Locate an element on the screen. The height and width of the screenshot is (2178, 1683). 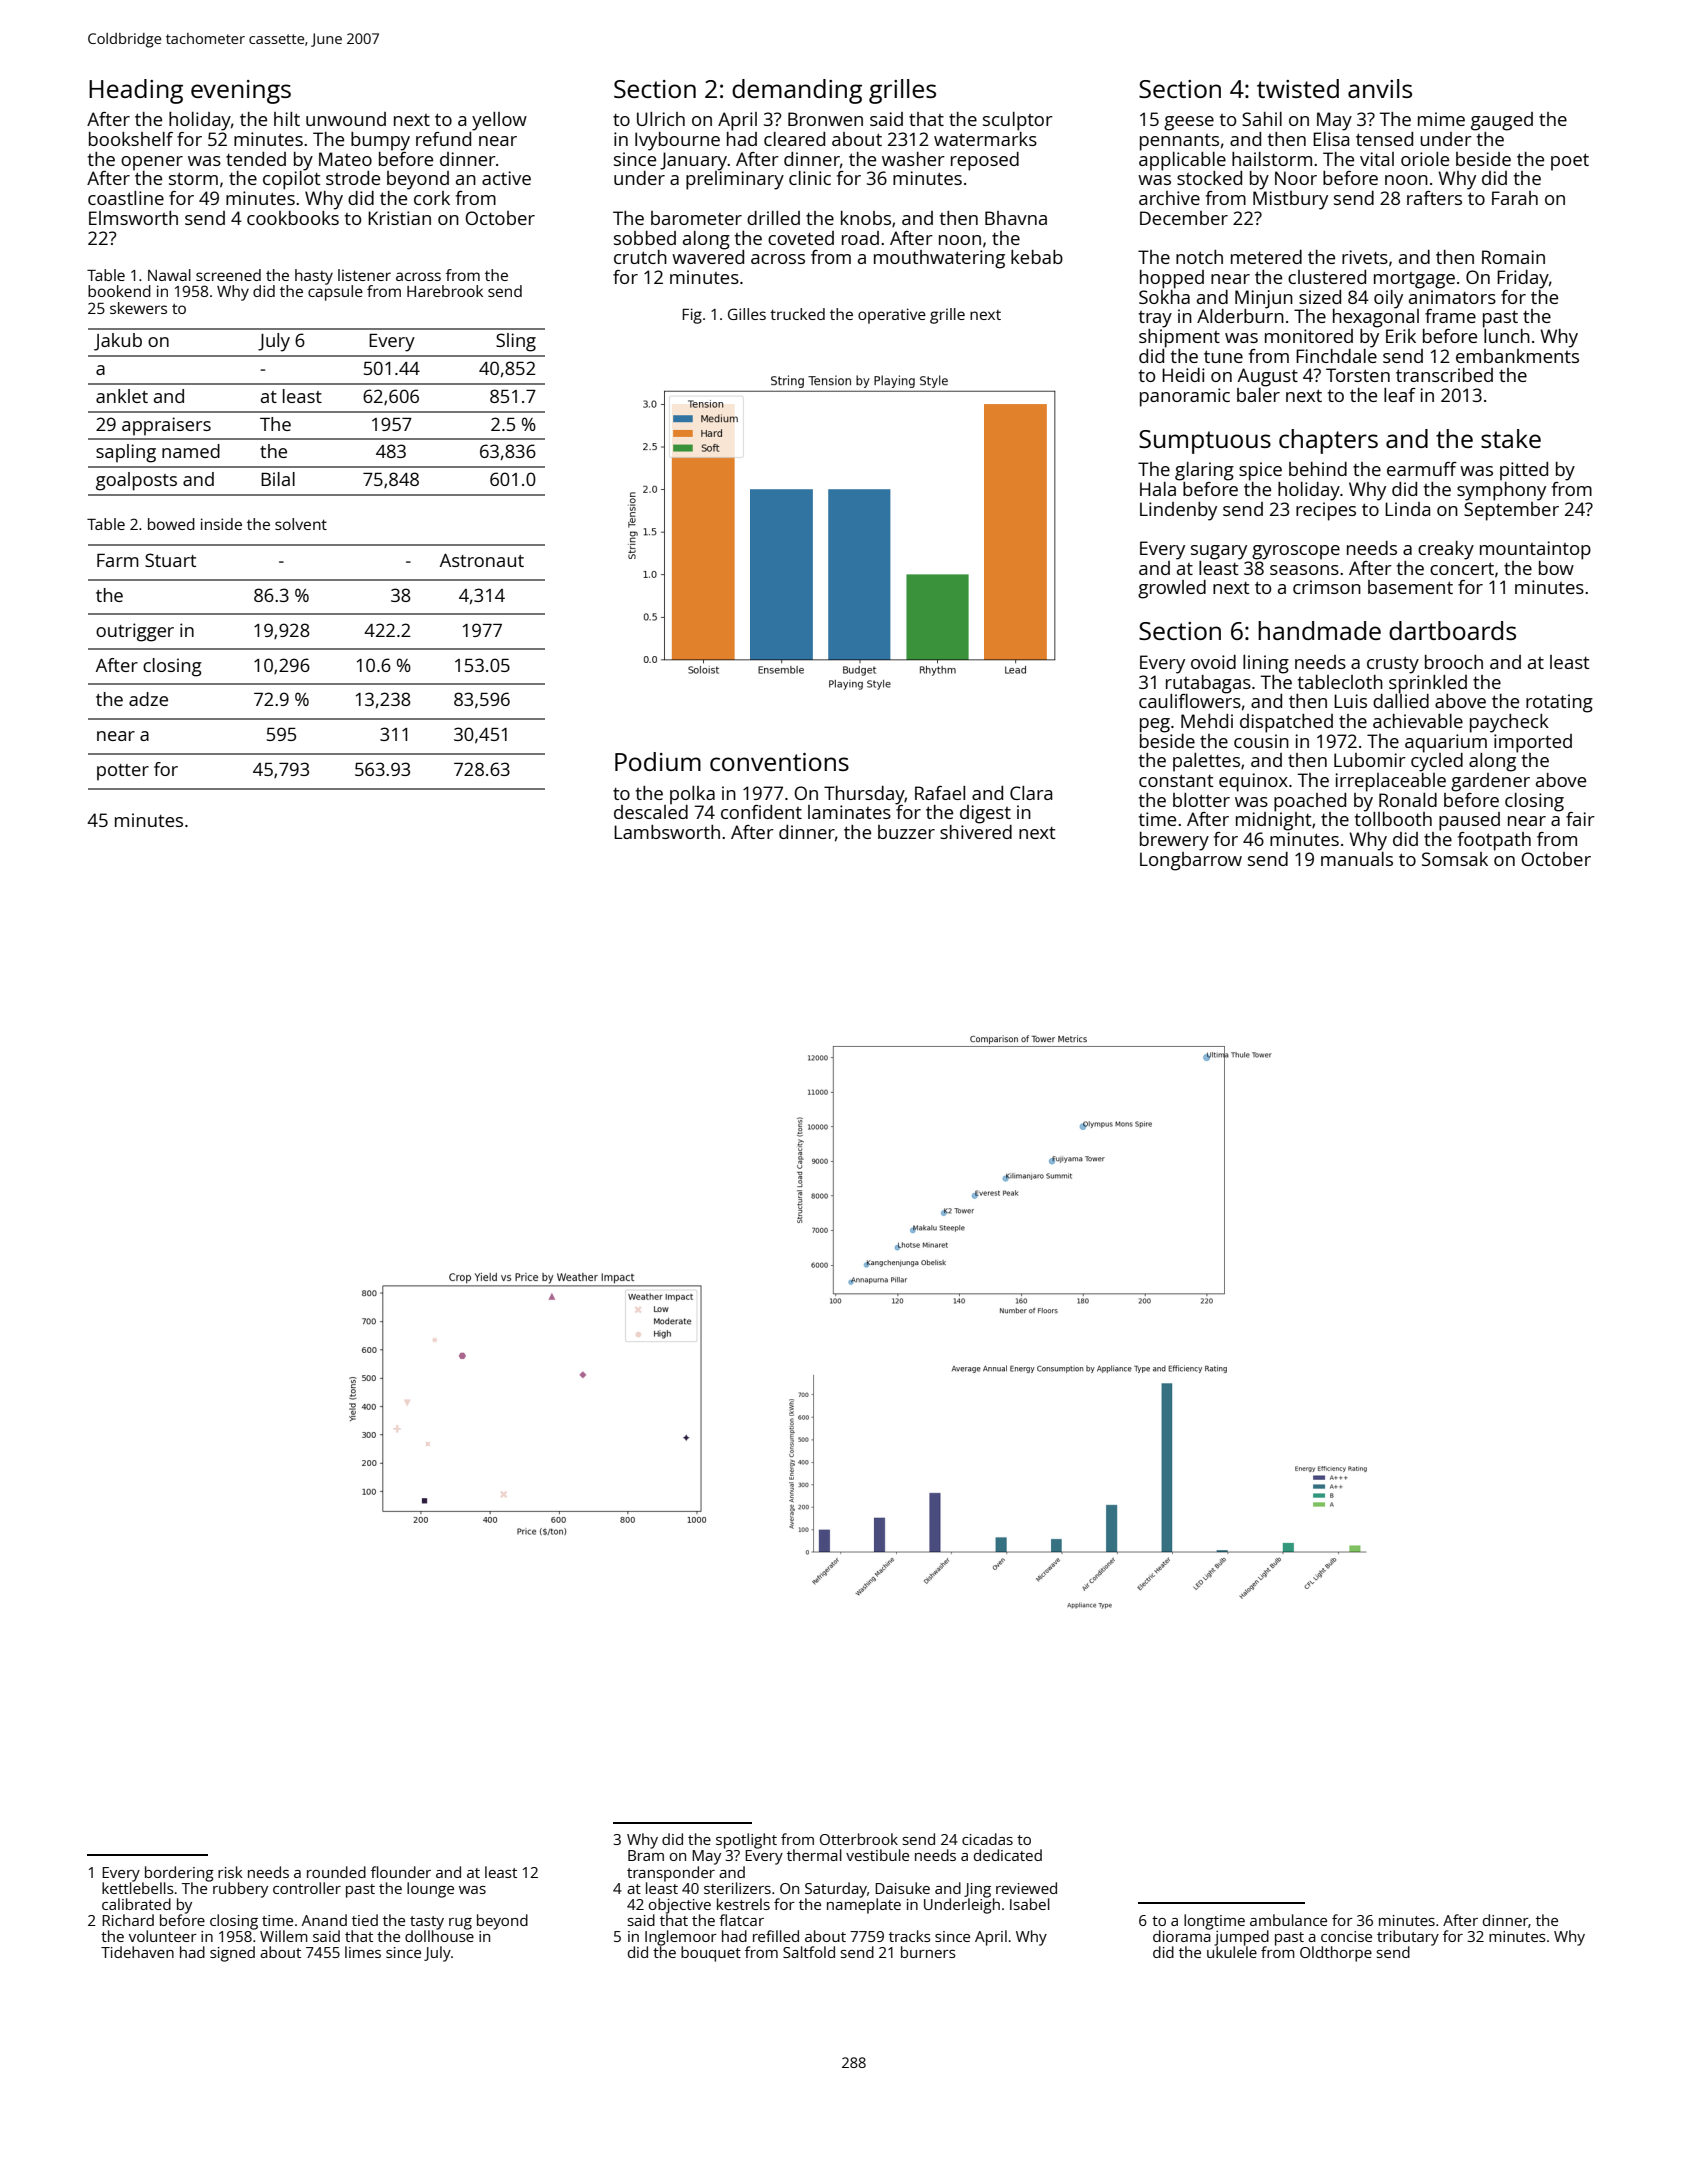
descaled is located at coordinates (651, 812).
